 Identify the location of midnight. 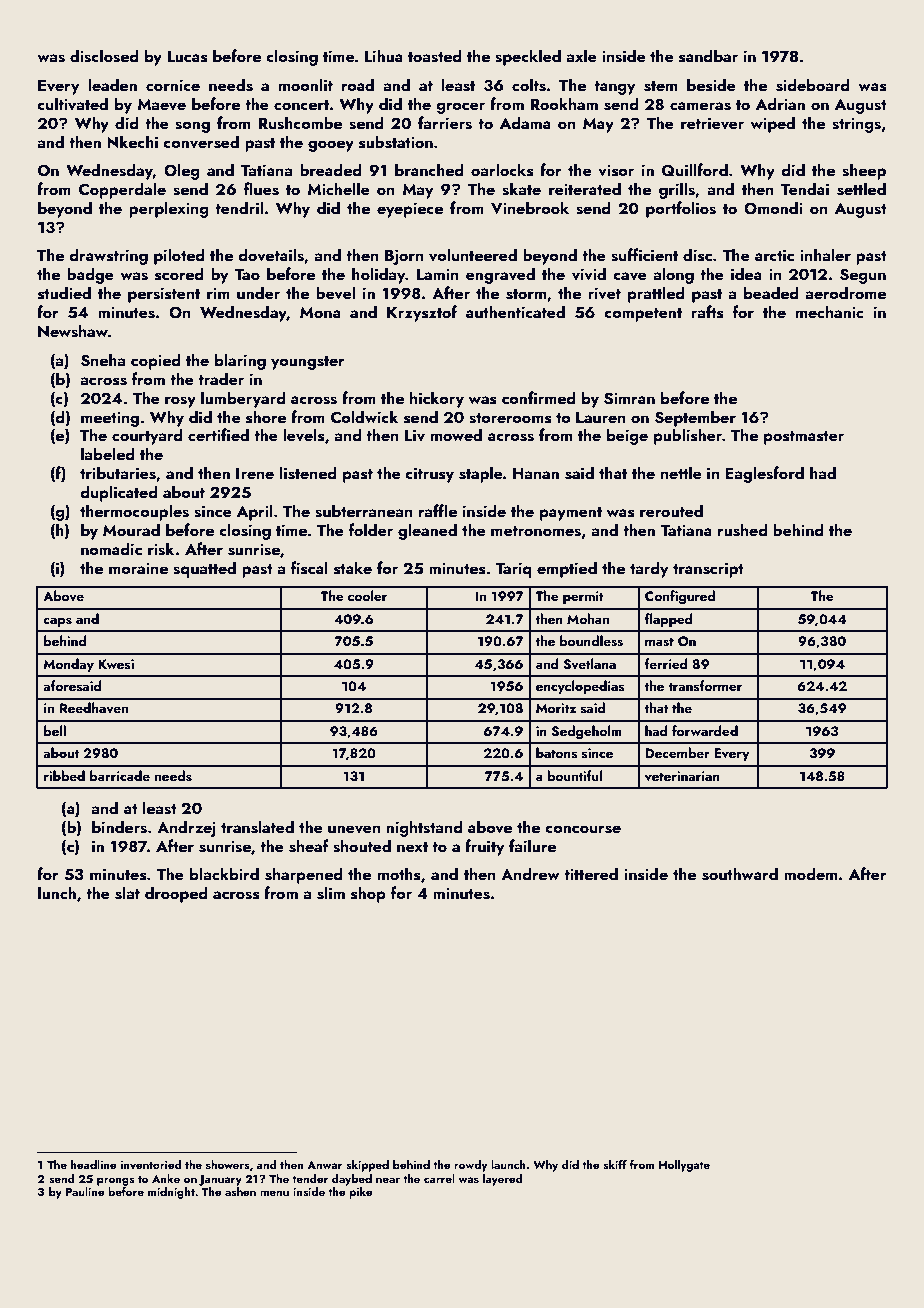
(171, 1193).
